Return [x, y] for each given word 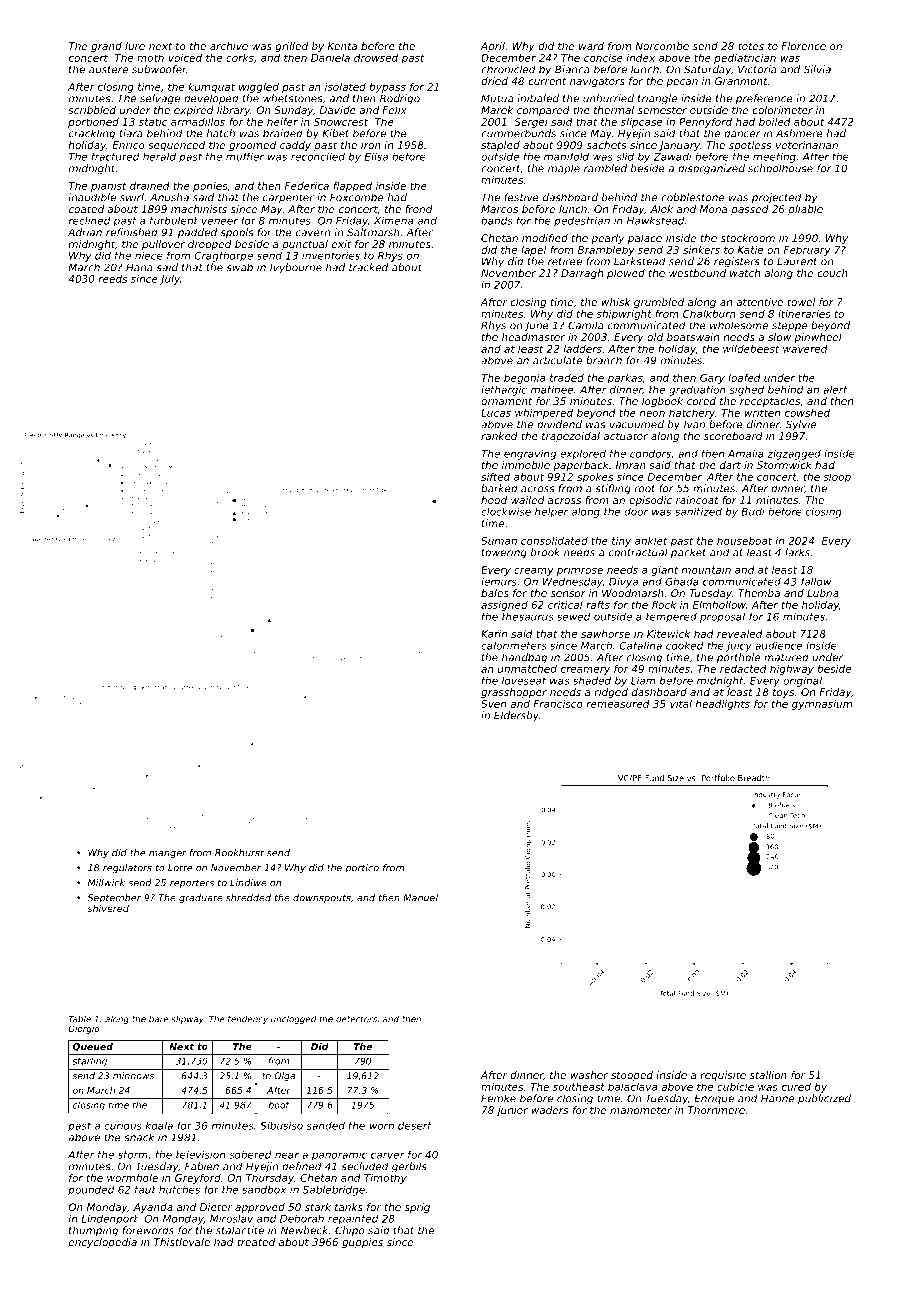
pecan [682, 83]
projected [777, 198]
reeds [113, 279]
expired [194, 111]
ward [591, 46]
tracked [368, 267]
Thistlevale [182, 1242]
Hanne [777, 1098]
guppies [362, 1243]
